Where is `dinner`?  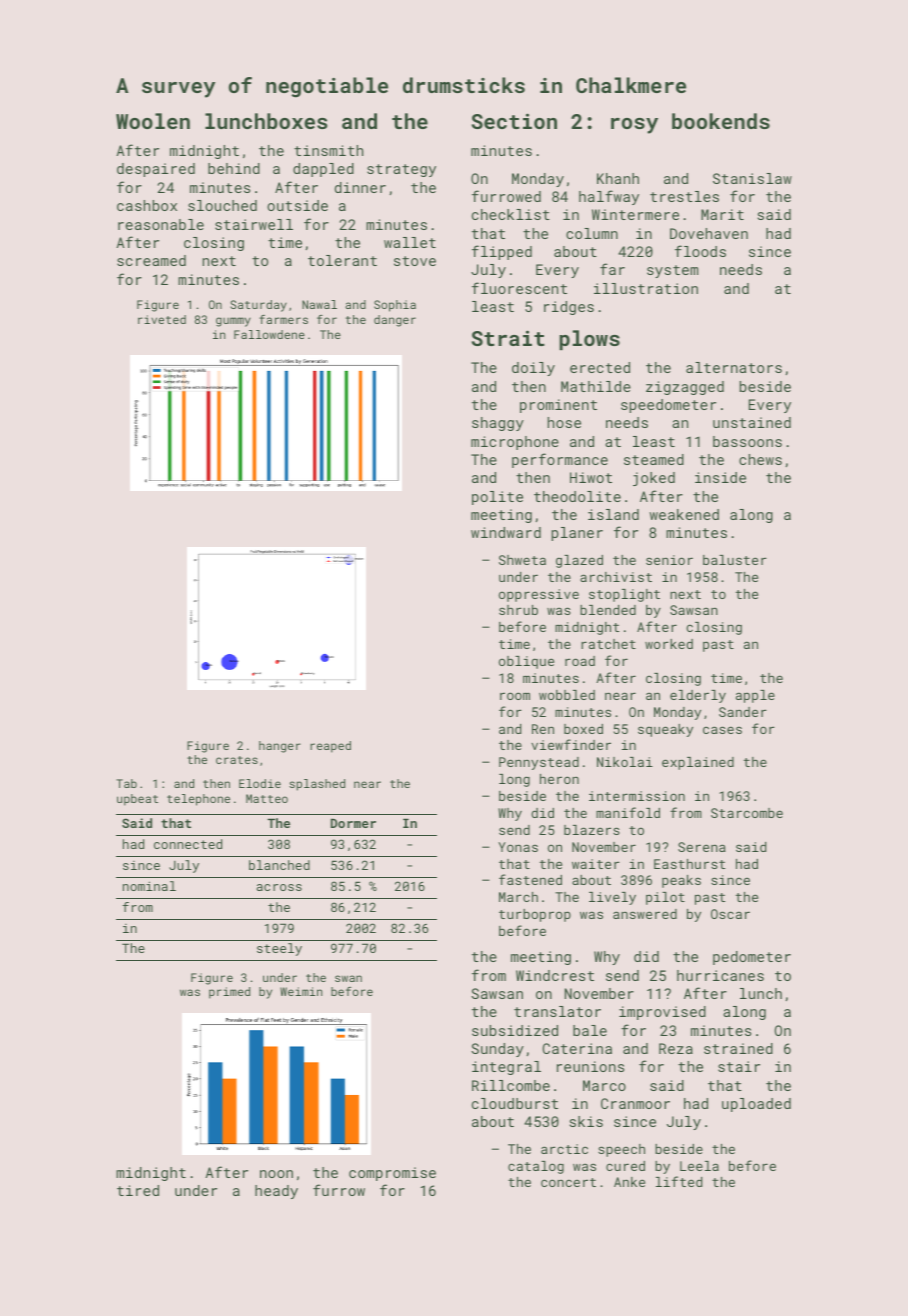 dinner is located at coordinates (360, 187).
